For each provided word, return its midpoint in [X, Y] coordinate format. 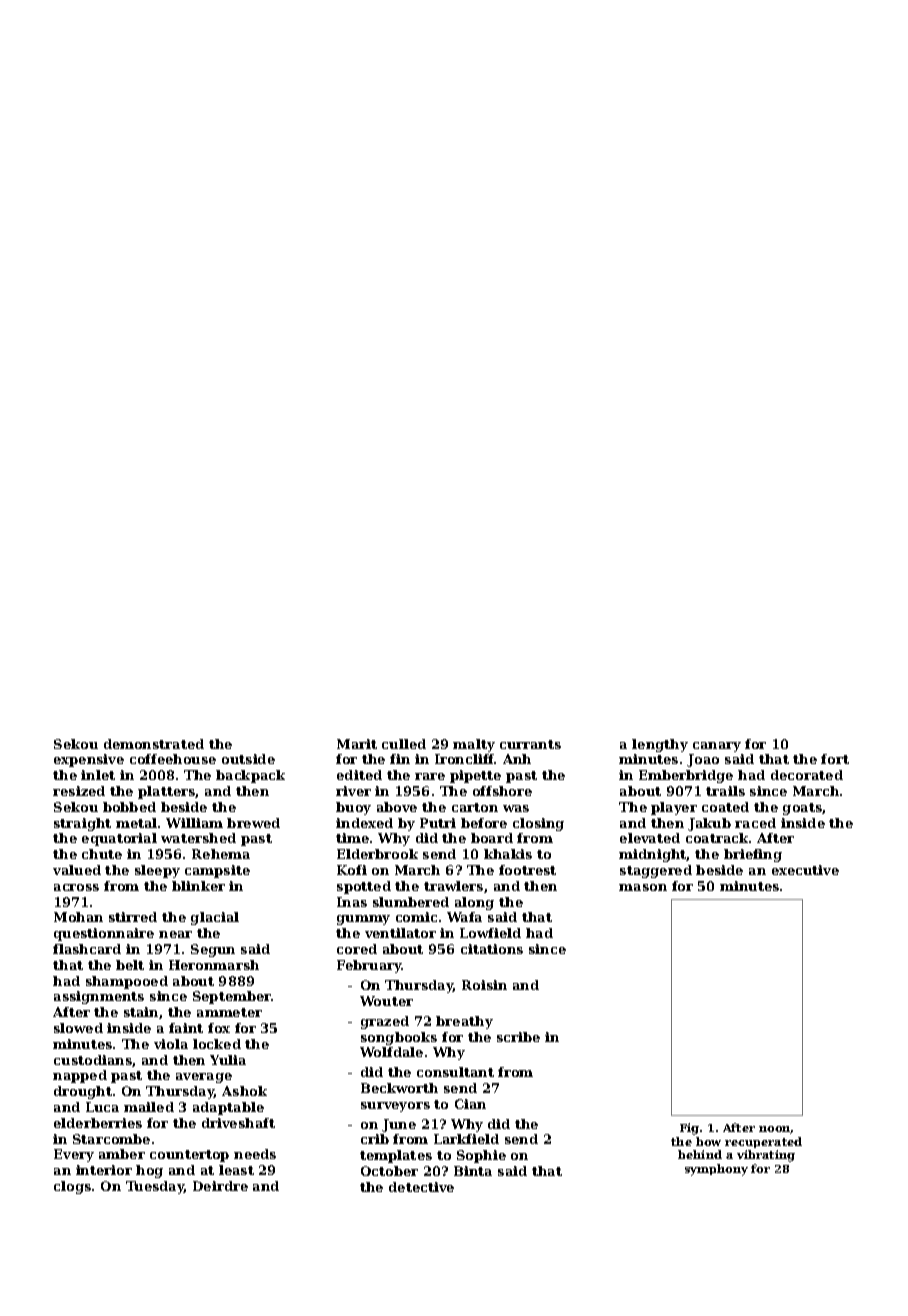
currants [530, 744]
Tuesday [155, 1187]
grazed [385, 1022]
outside [248, 759]
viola [171, 1044]
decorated [807, 775]
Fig [689, 1129]
